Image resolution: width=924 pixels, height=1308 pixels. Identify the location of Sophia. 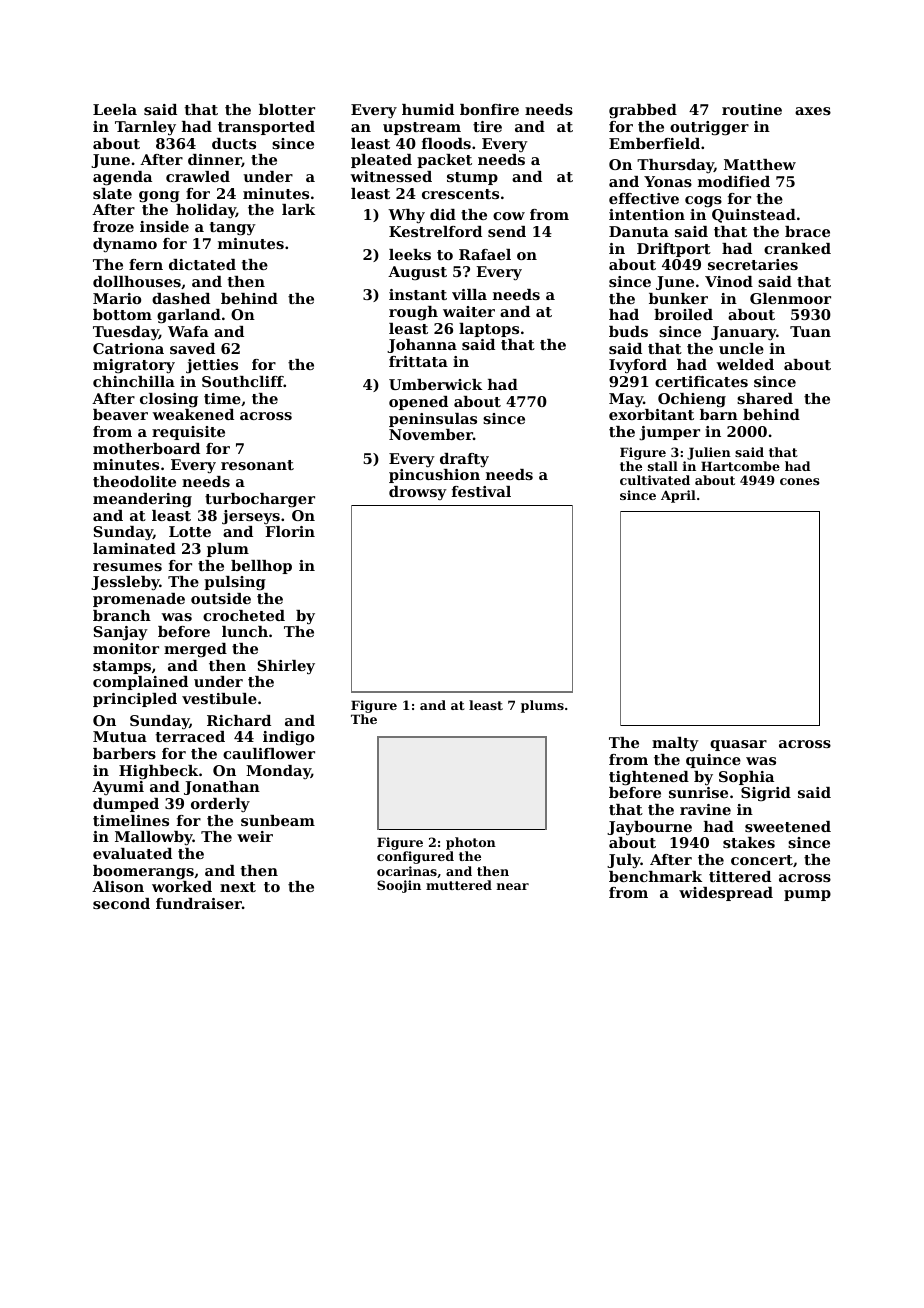
(746, 778).
